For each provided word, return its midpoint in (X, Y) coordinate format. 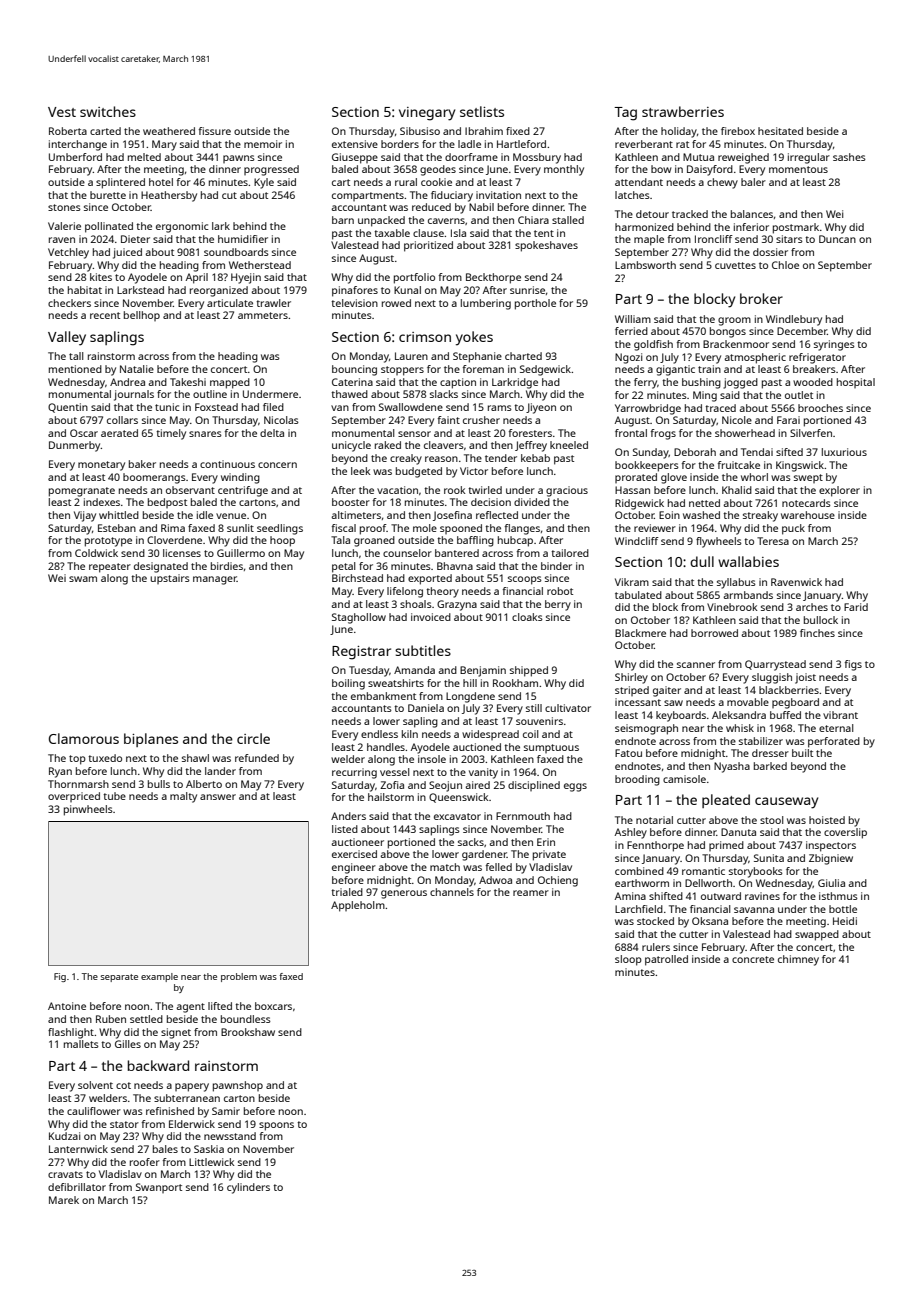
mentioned (75, 369)
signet (176, 1033)
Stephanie (477, 357)
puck (793, 529)
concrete (753, 959)
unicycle (351, 446)
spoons (276, 1126)
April (197, 278)
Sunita (769, 858)
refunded (257, 758)
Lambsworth (645, 265)
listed (345, 829)
